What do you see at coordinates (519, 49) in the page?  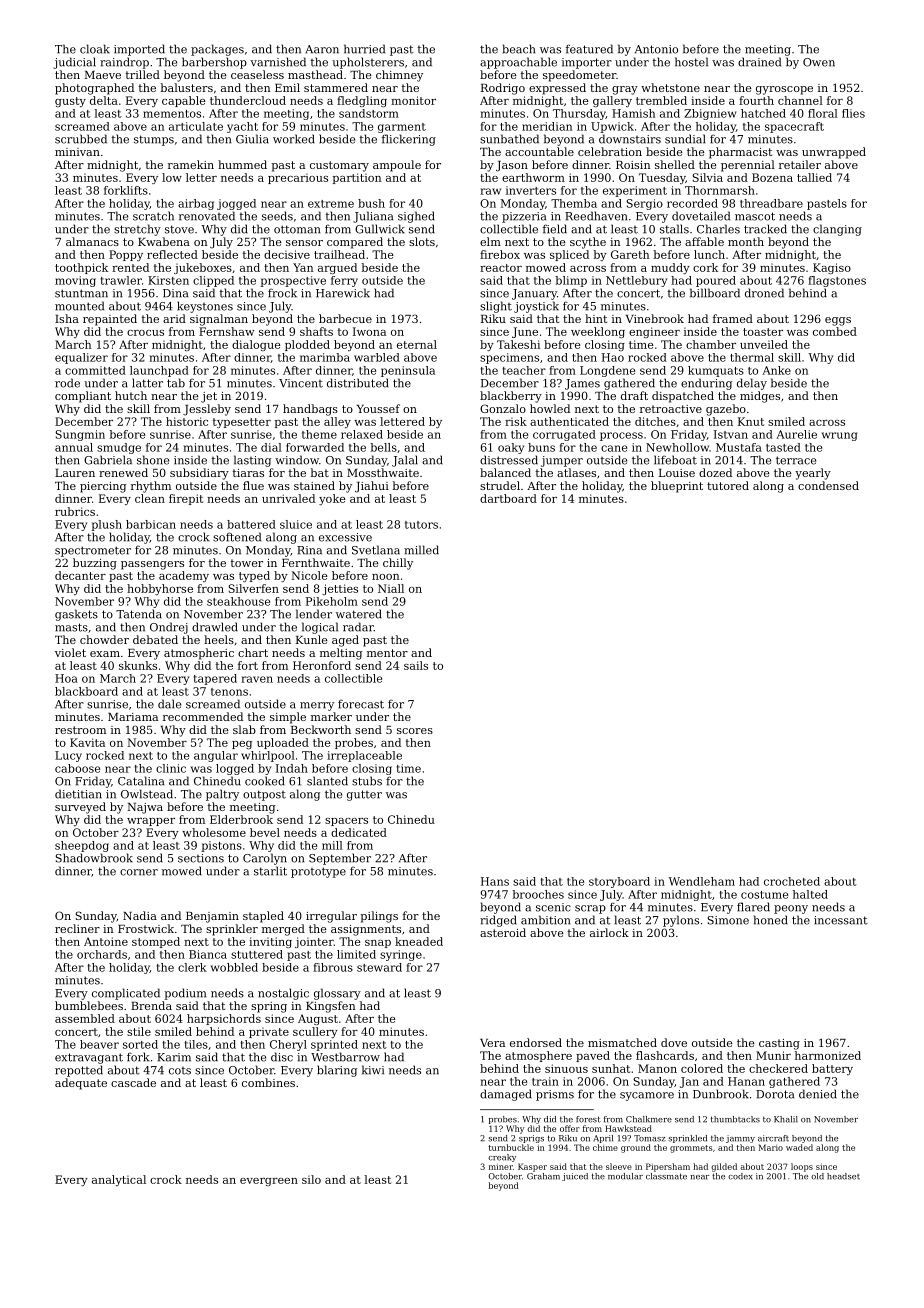 I see `beach` at bounding box center [519, 49].
